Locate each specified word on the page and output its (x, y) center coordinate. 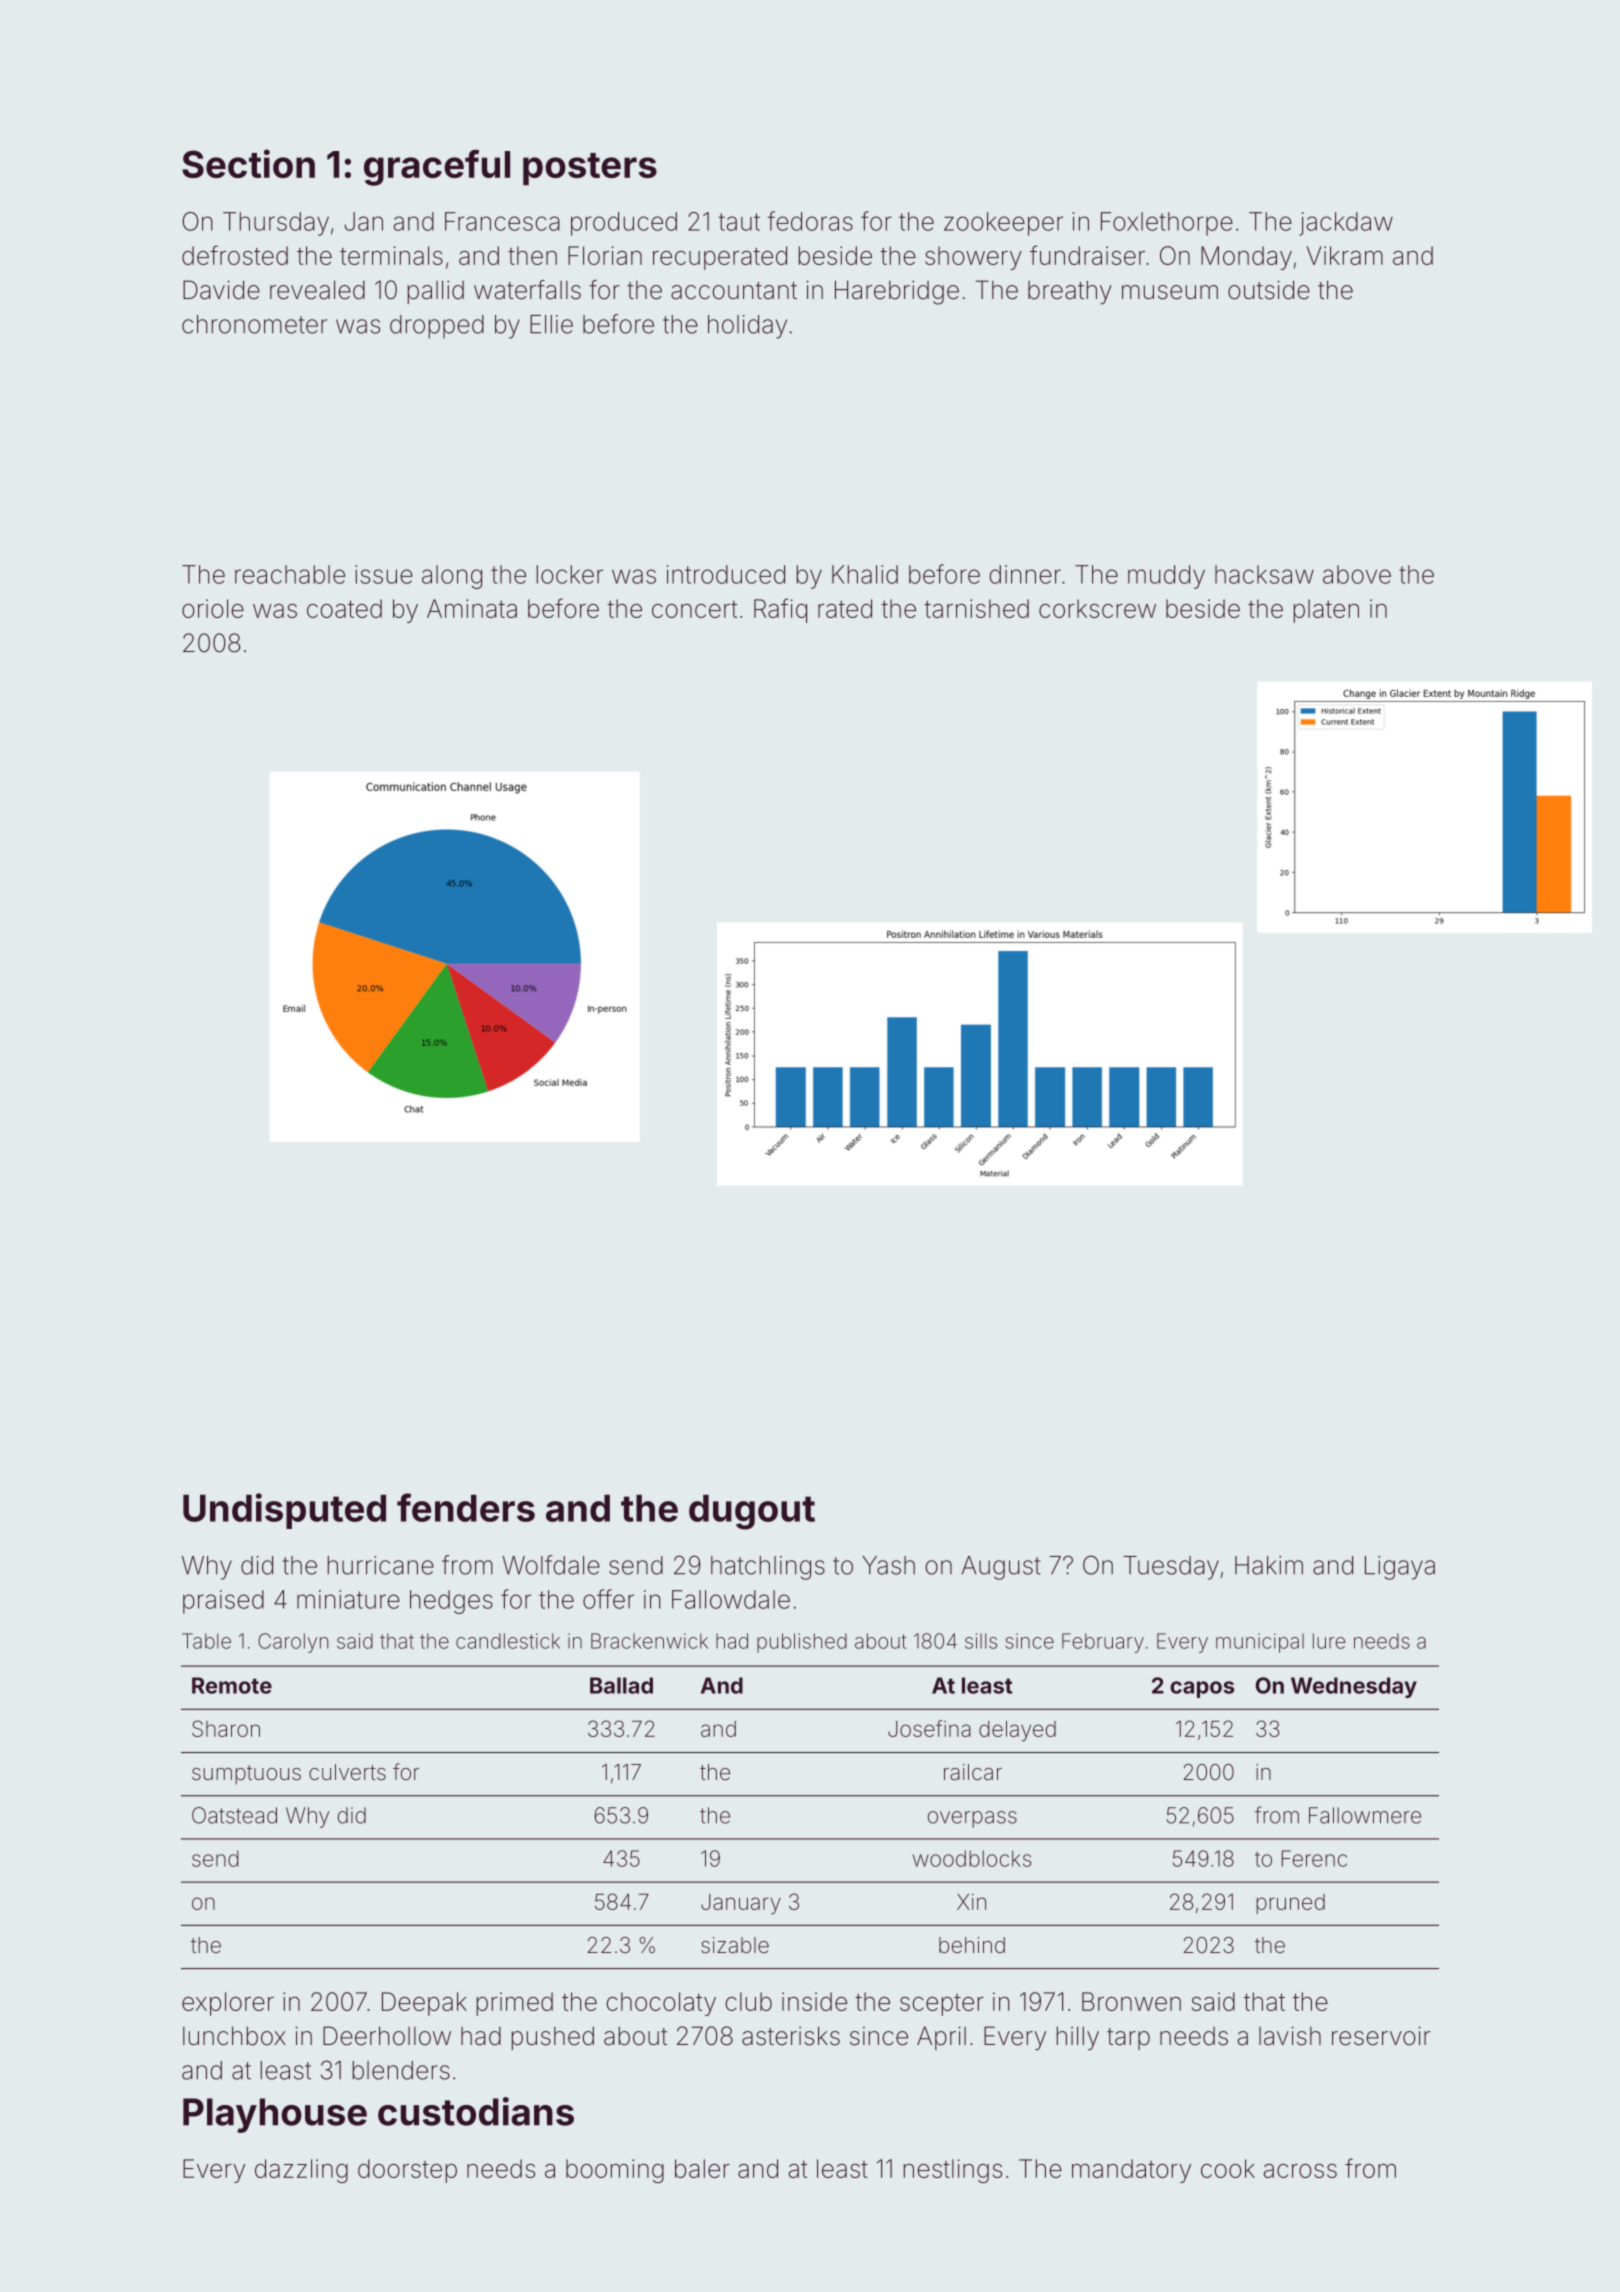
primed (515, 2004)
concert (694, 609)
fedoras (810, 221)
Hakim (1269, 1565)
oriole (213, 608)
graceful (437, 168)
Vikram (1345, 255)
